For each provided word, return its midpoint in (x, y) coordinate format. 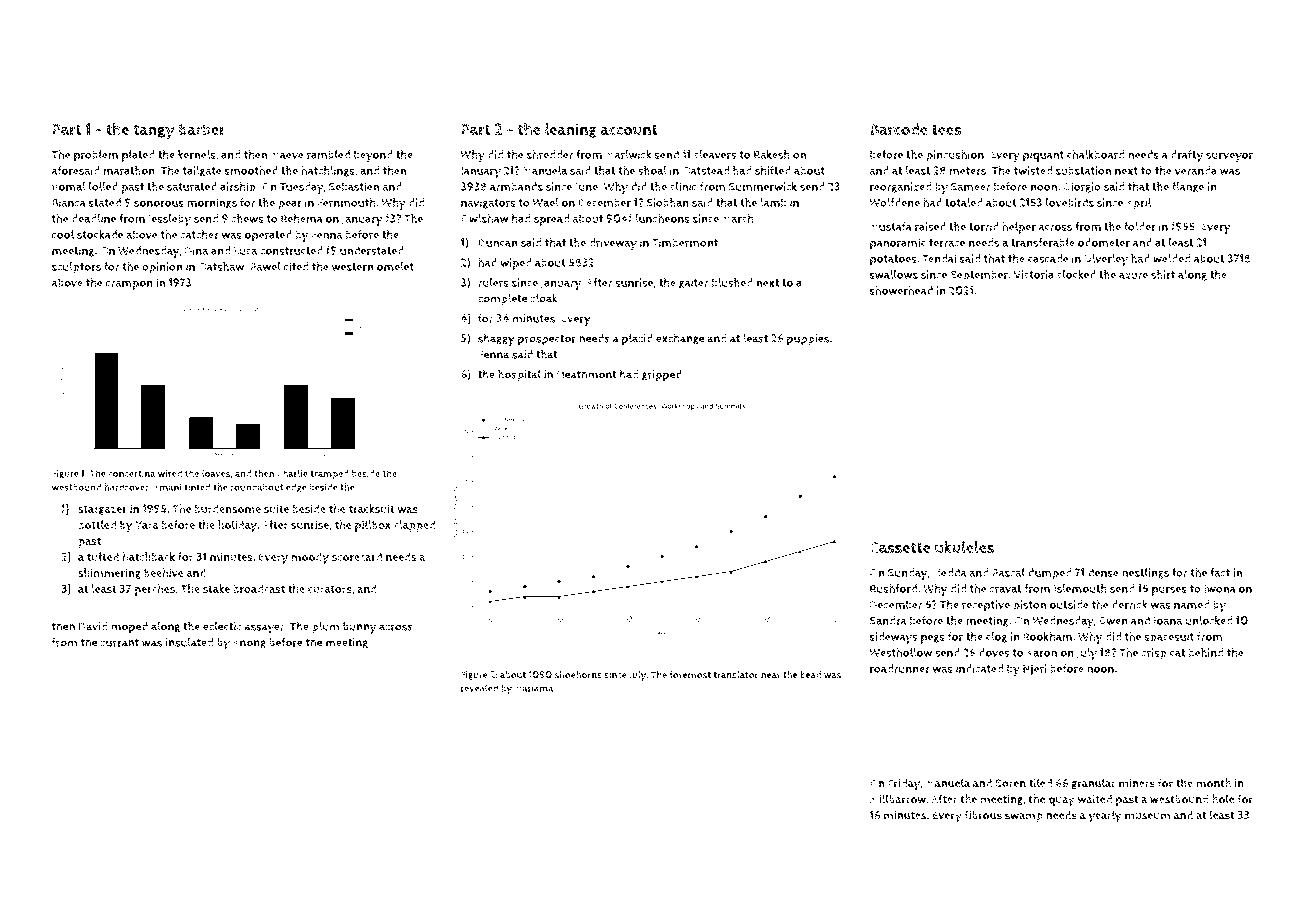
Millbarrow (898, 799)
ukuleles (964, 547)
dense (1103, 572)
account (629, 130)
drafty (1187, 156)
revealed (479, 688)
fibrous (983, 815)
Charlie (292, 473)
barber (202, 129)
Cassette (900, 548)
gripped (662, 376)
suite (276, 508)
